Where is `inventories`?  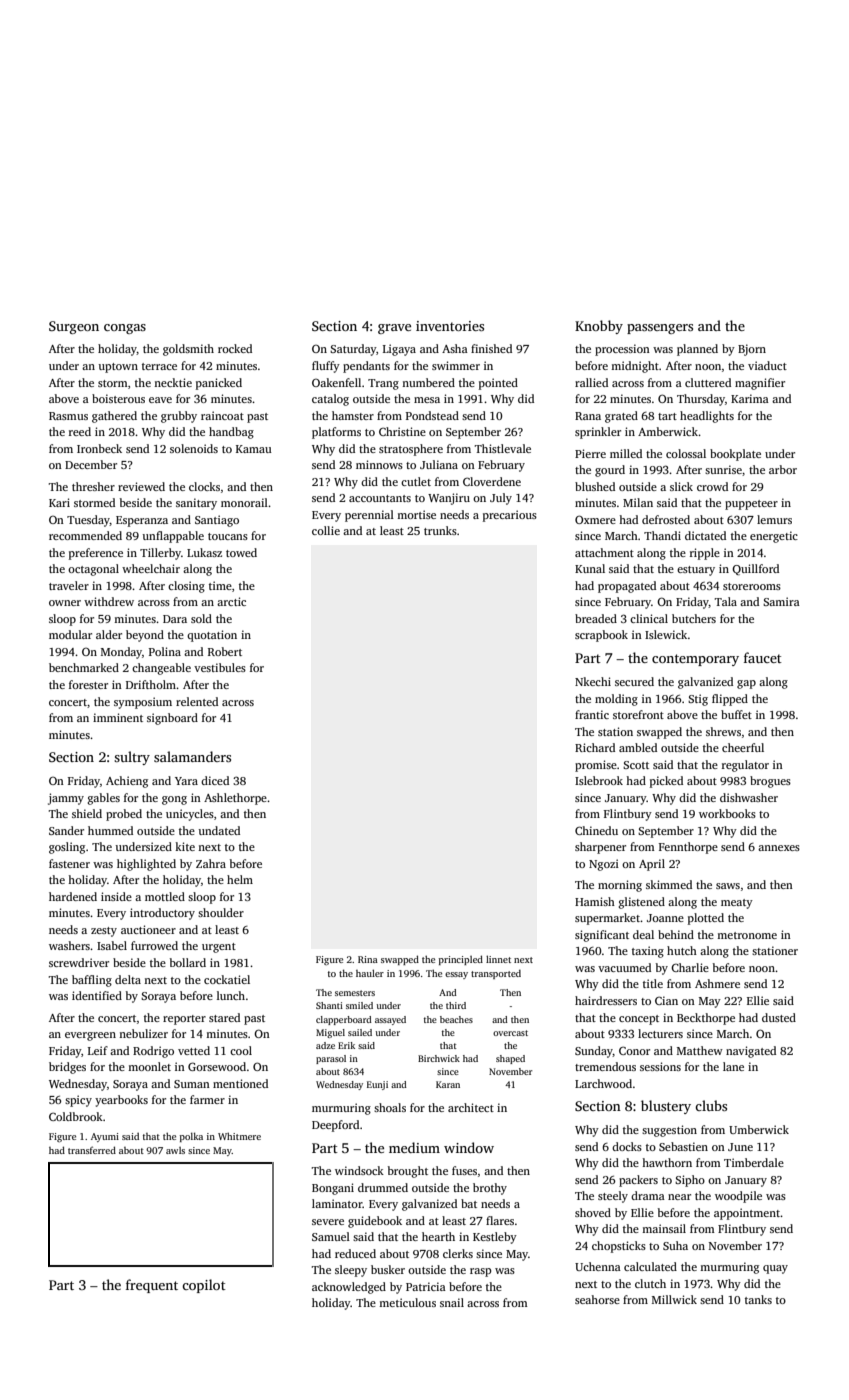 inventories is located at coordinates (450, 326).
